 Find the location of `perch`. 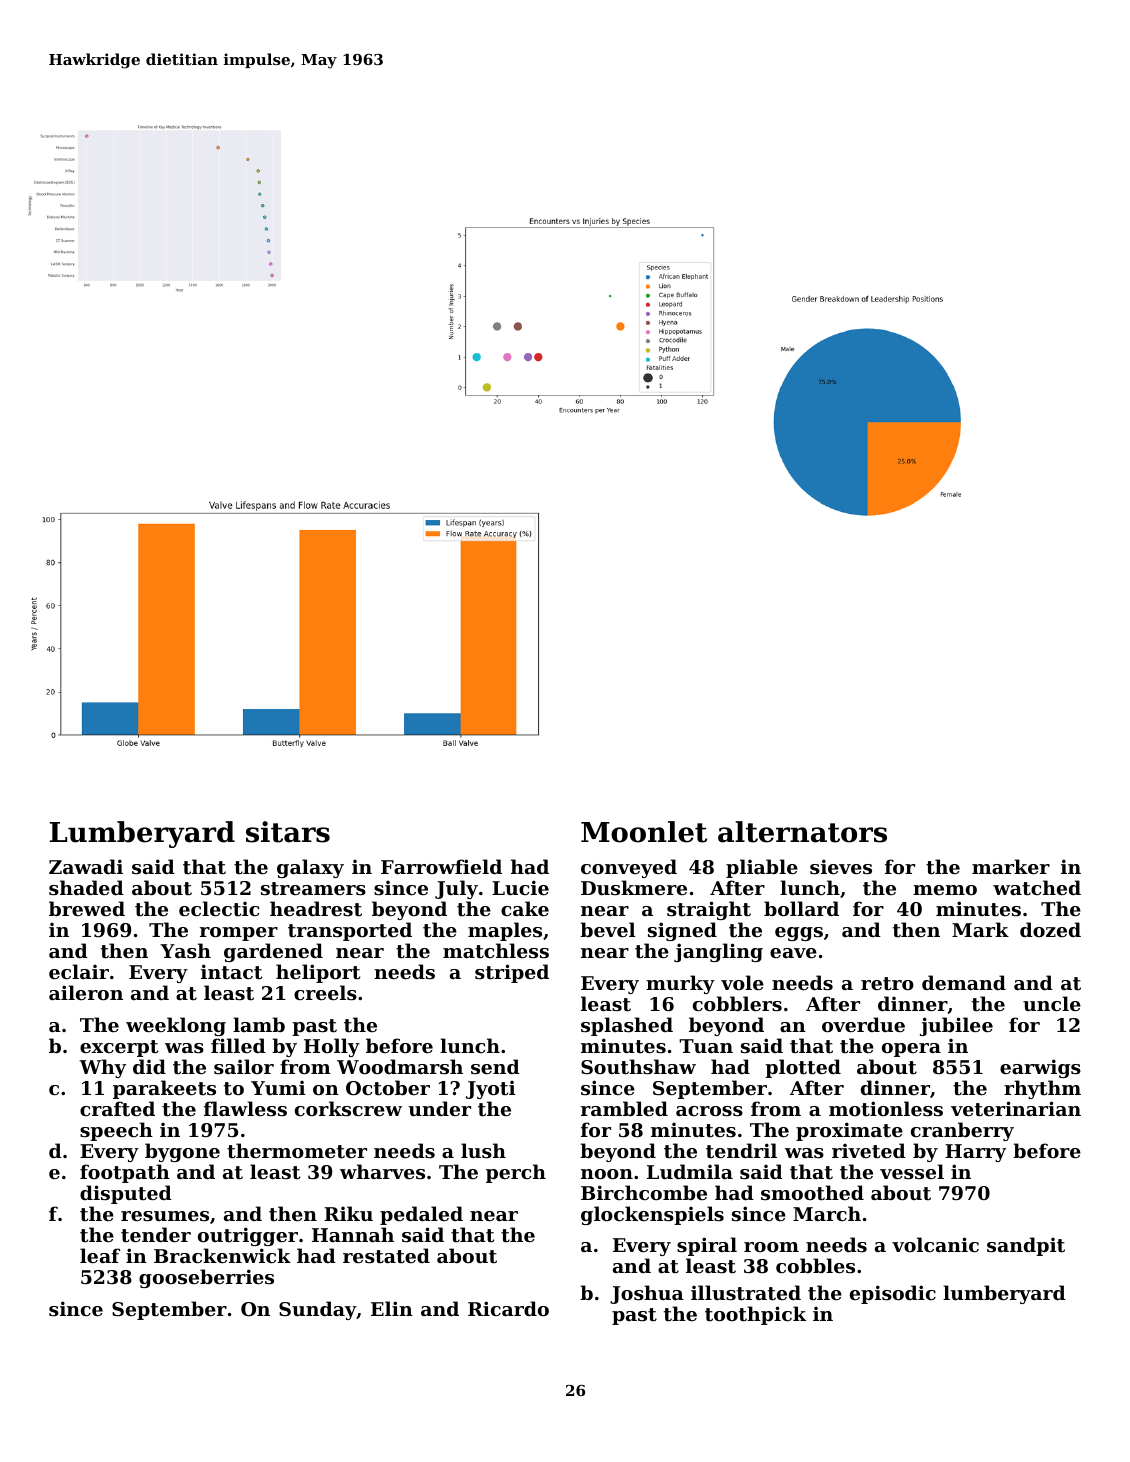

perch is located at coordinates (516, 1173).
